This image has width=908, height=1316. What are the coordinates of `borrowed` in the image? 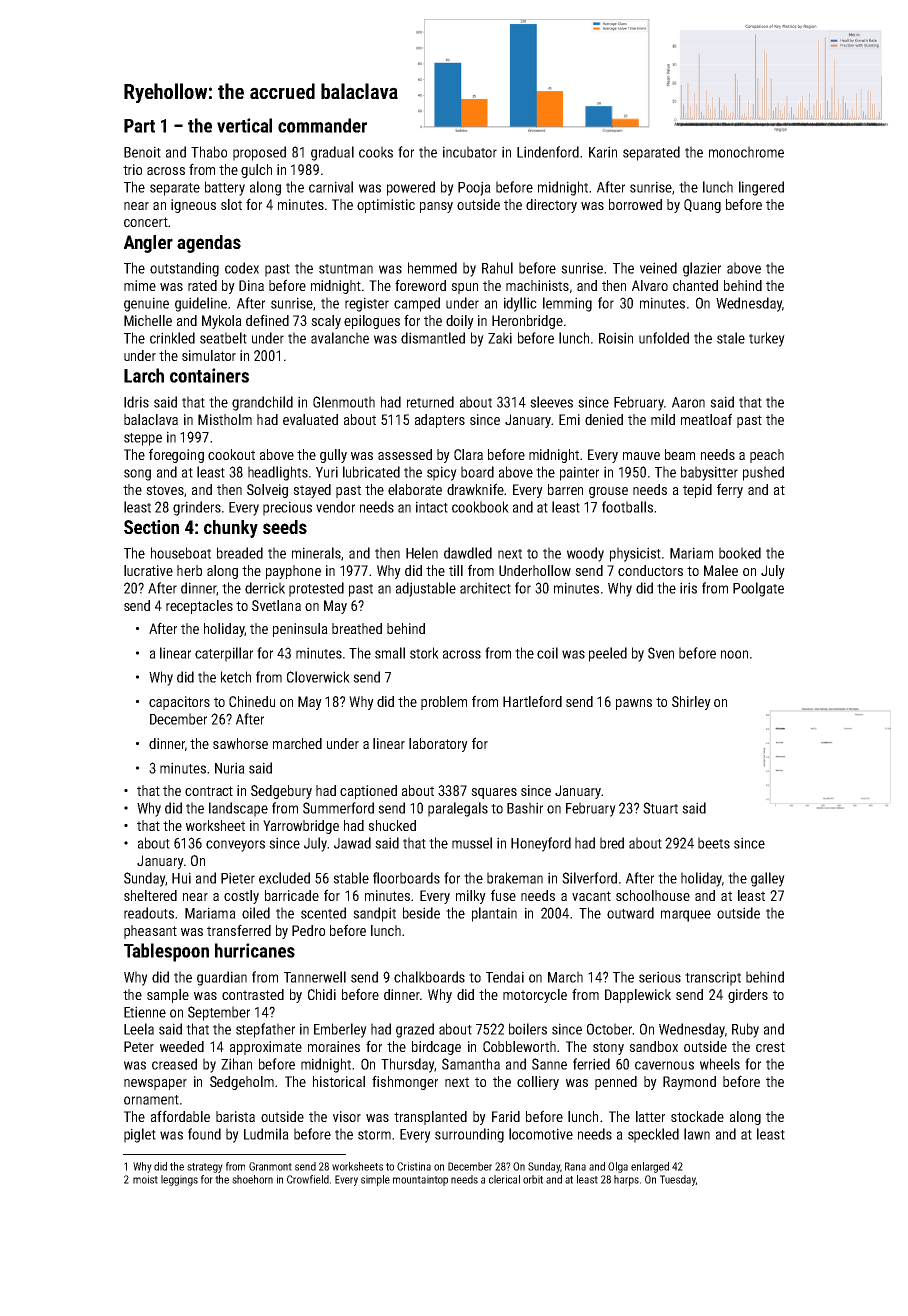 It's located at (635, 204).
